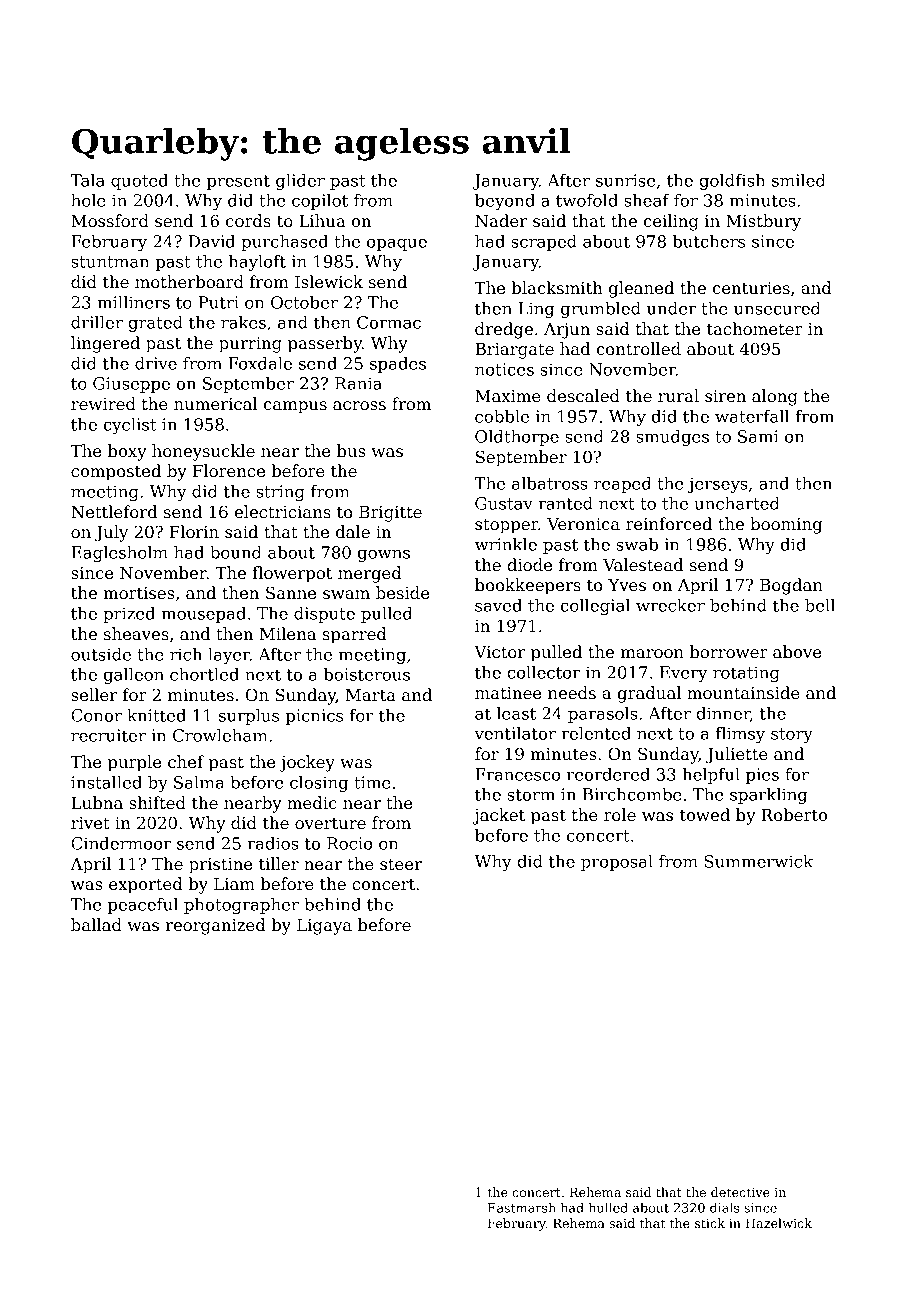  What do you see at coordinates (595, 607) in the image?
I see `collegial` at bounding box center [595, 607].
